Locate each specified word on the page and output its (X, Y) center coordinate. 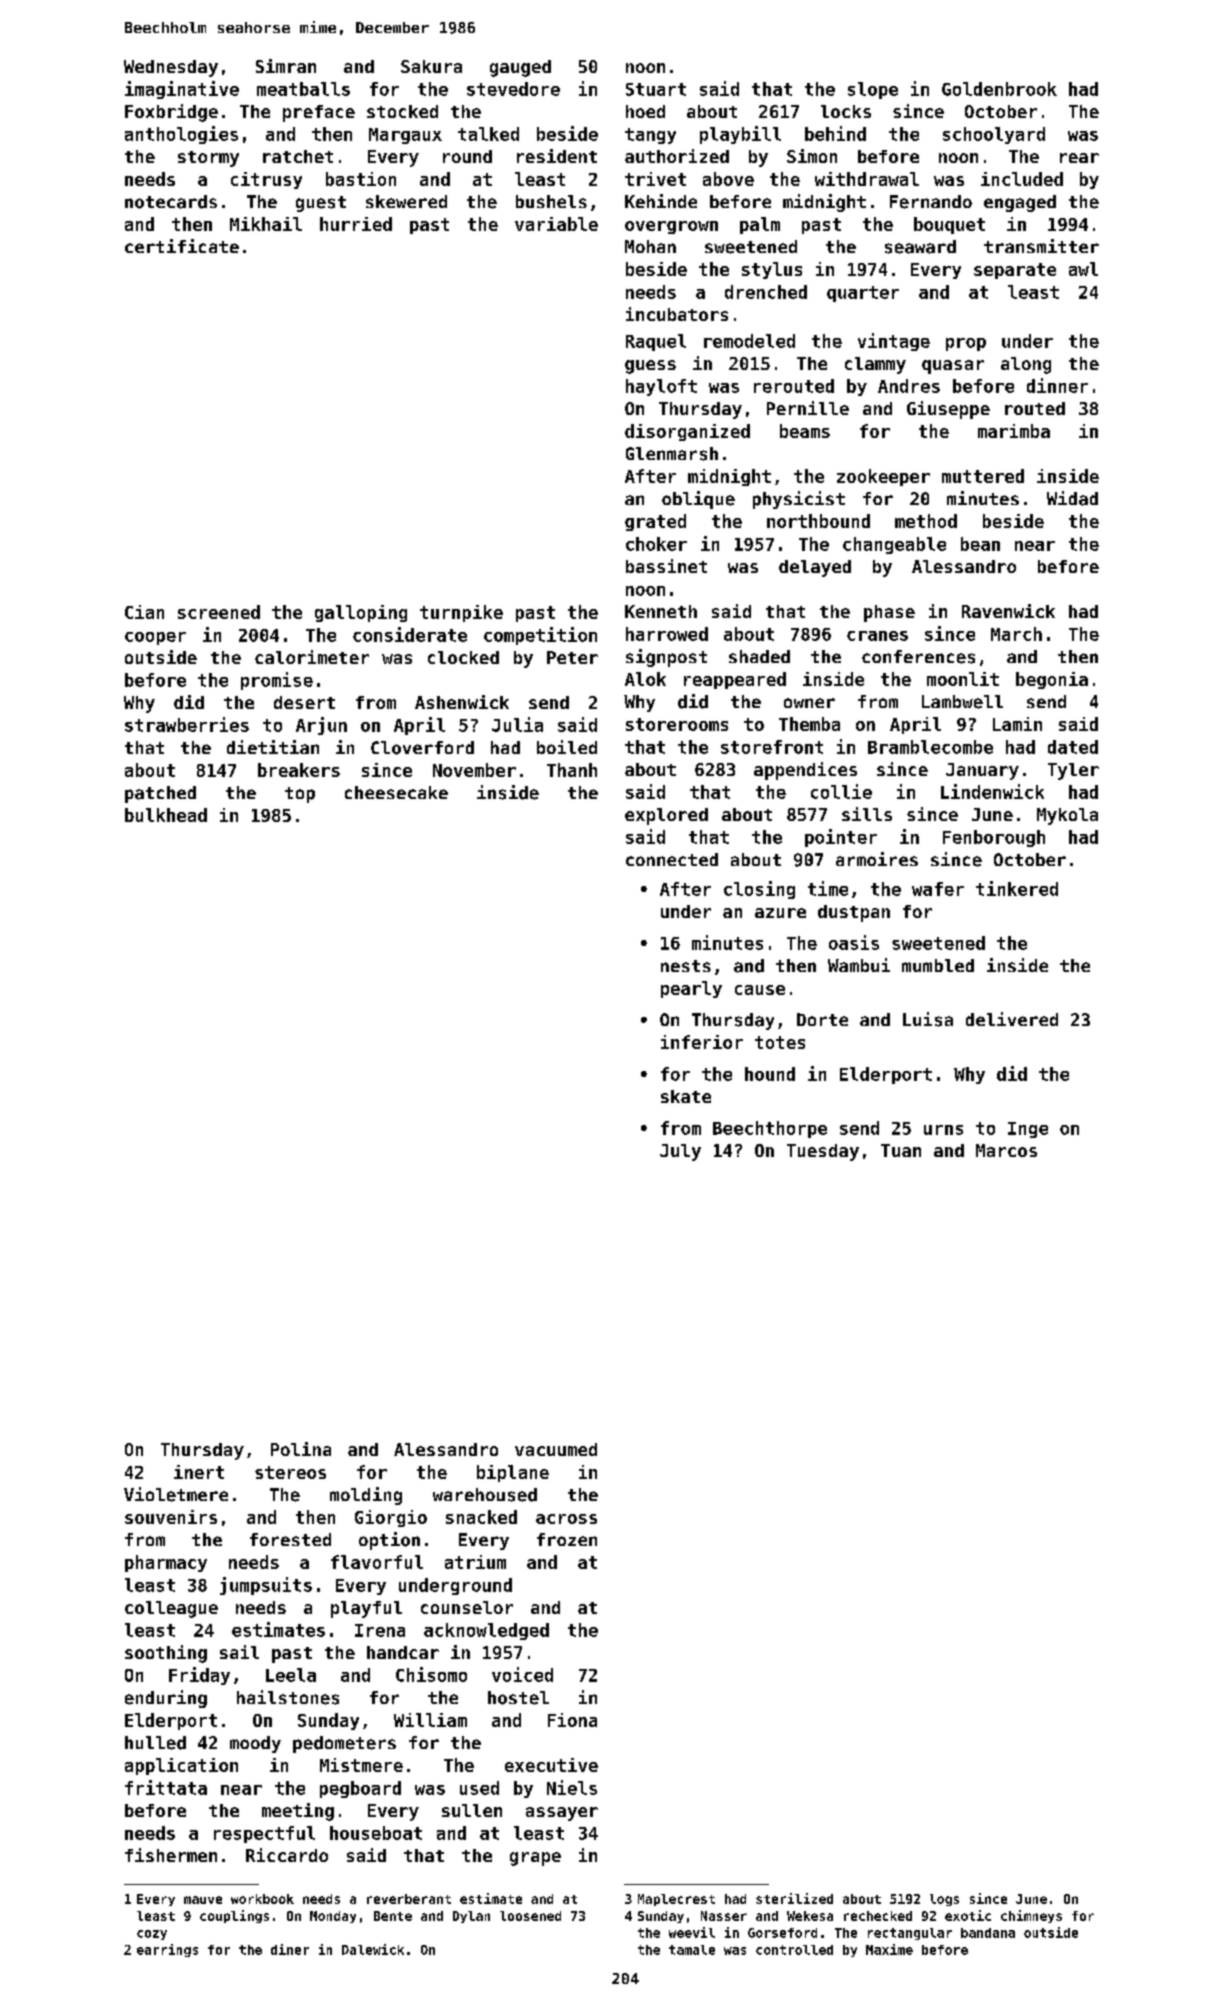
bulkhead (166, 815)
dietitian (273, 747)
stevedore (513, 89)
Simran (286, 66)
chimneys (1031, 1916)
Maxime (889, 1949)
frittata (166, 1787)
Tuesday (823, 1152)
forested (290, 1539)
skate (686, 1096)
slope (873, 90)
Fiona (572, 1720)
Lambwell (962, 702)
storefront (772, 747)
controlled (794, 1950)
